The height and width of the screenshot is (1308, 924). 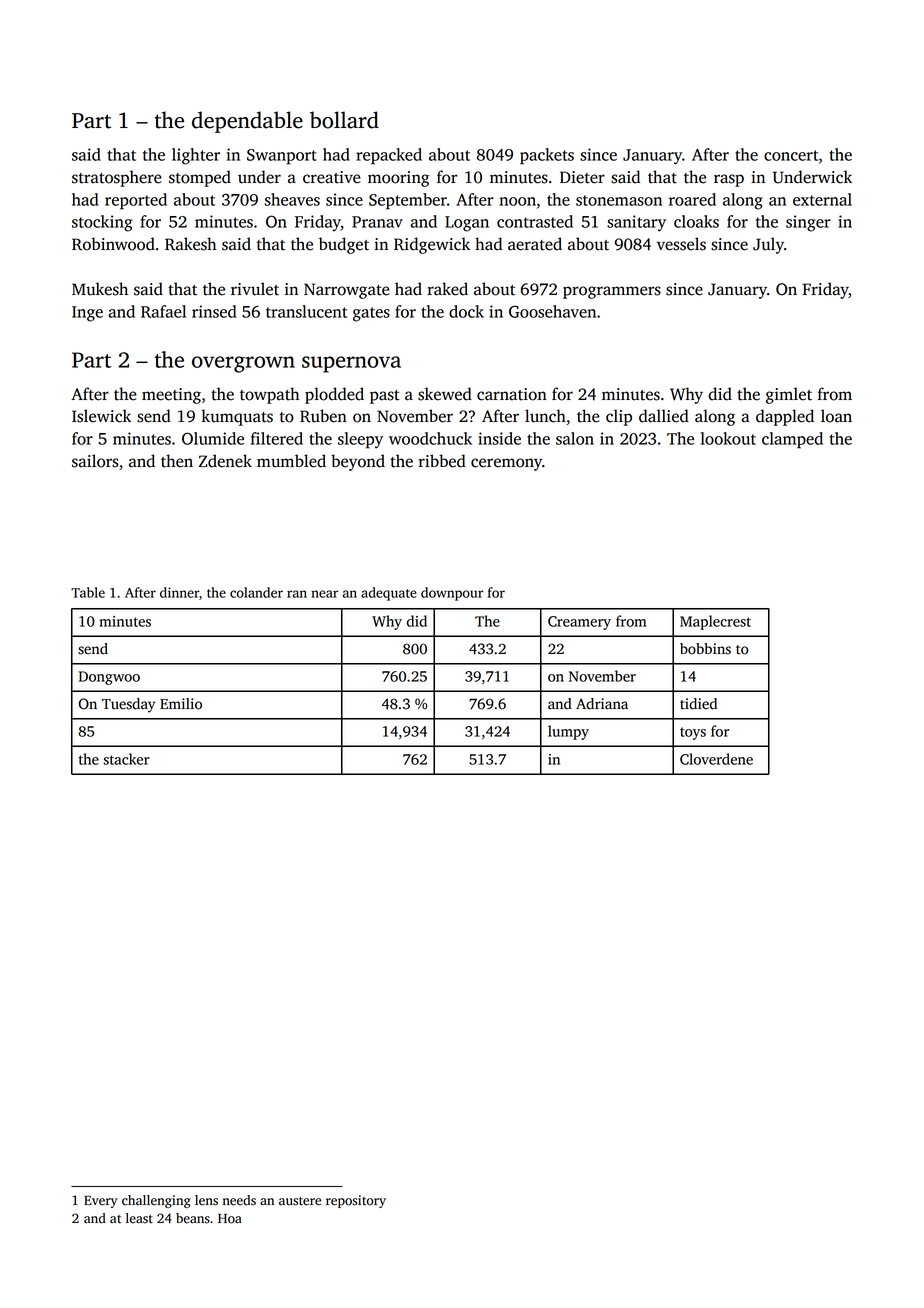 I want to click on concert, so click(x=791, y=155).
